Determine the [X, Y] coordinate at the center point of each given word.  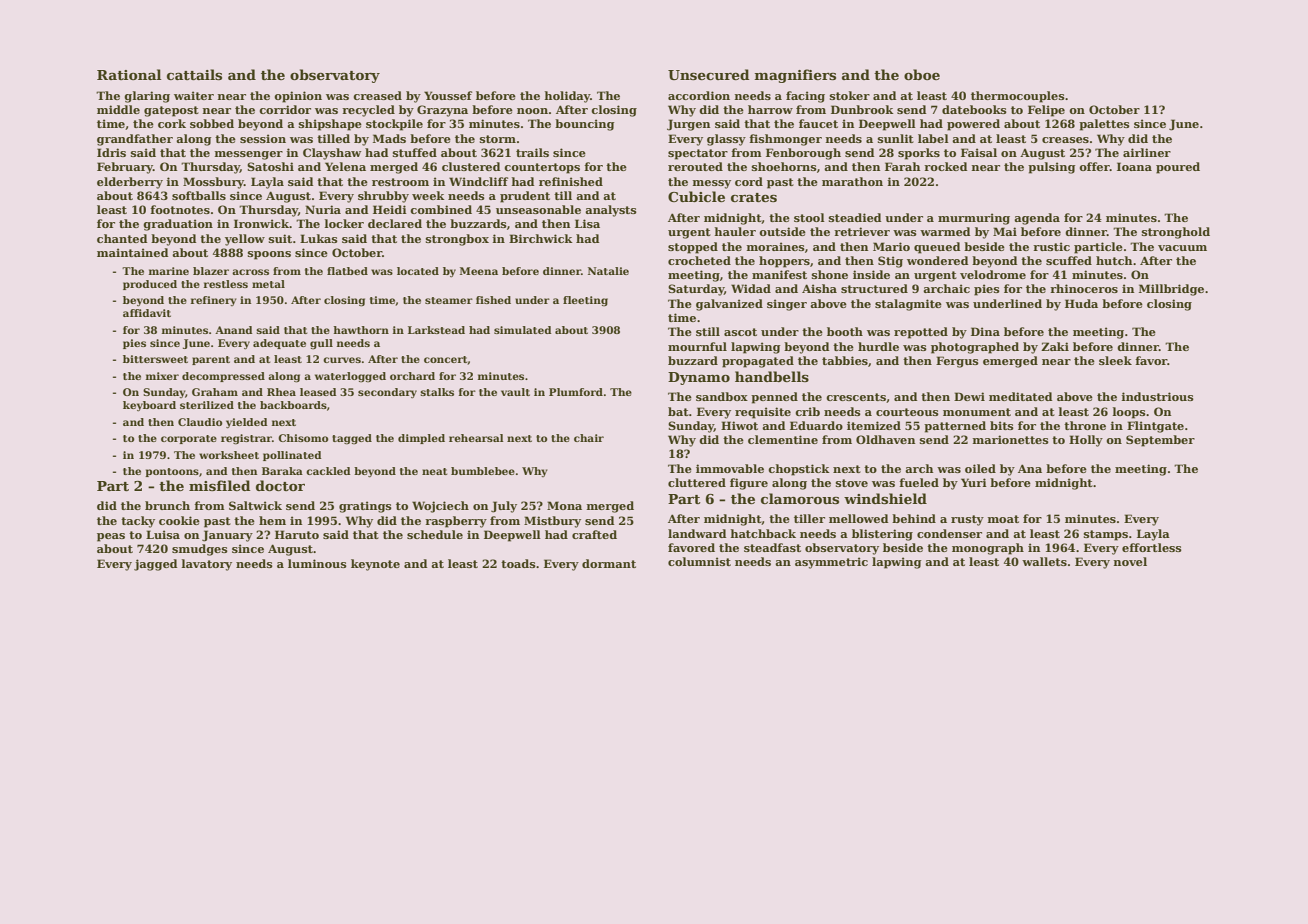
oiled [980, 468]
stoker [850, 95]
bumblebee [483, 471]
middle [118, 109]
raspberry [456, 522]
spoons [269, 255]
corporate [189, 439]
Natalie [608, 271]
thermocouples [1018, 97]
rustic [1051, 246]
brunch [167, 505]
